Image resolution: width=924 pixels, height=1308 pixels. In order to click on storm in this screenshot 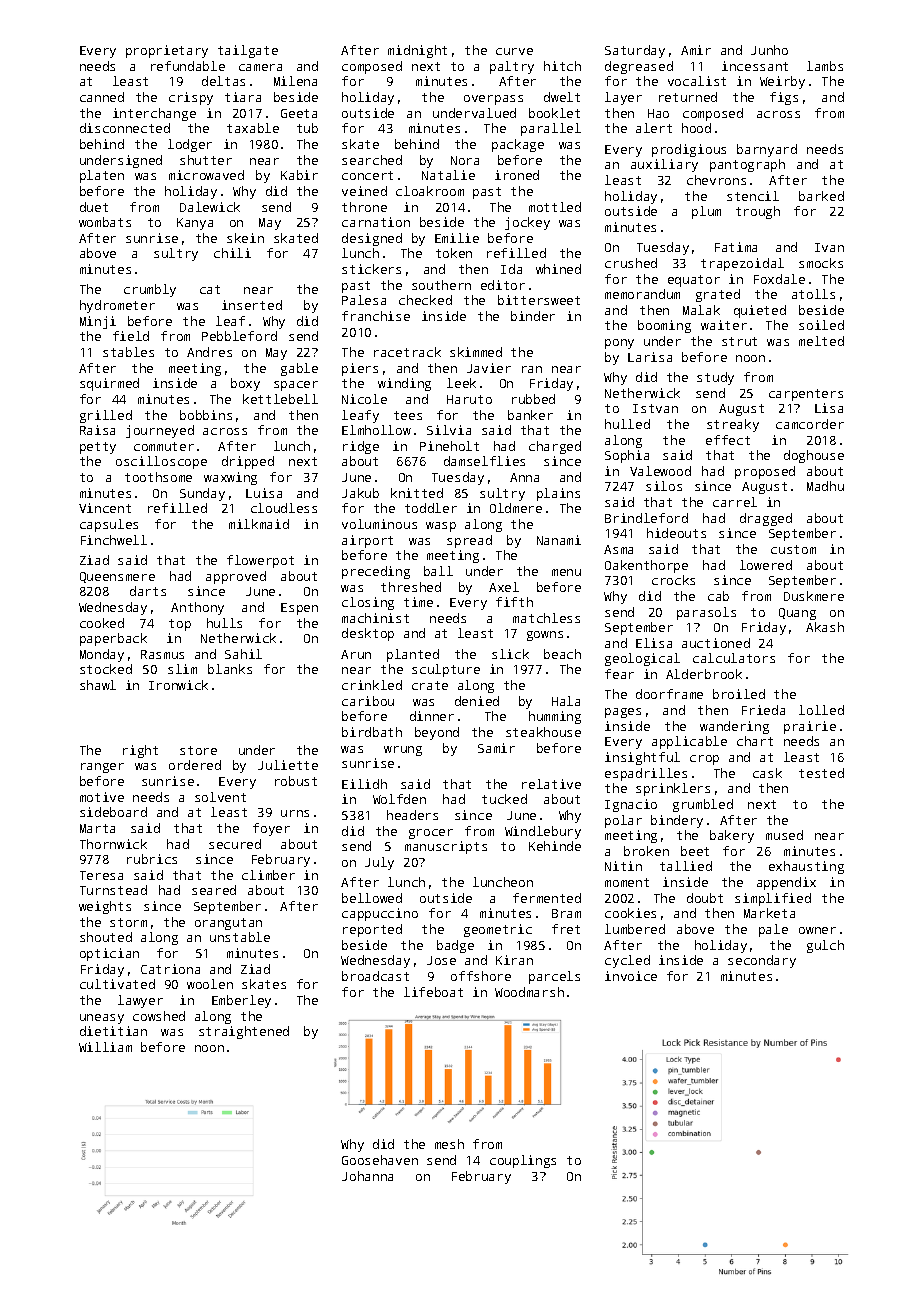, I will do `click(128, 922)`.
